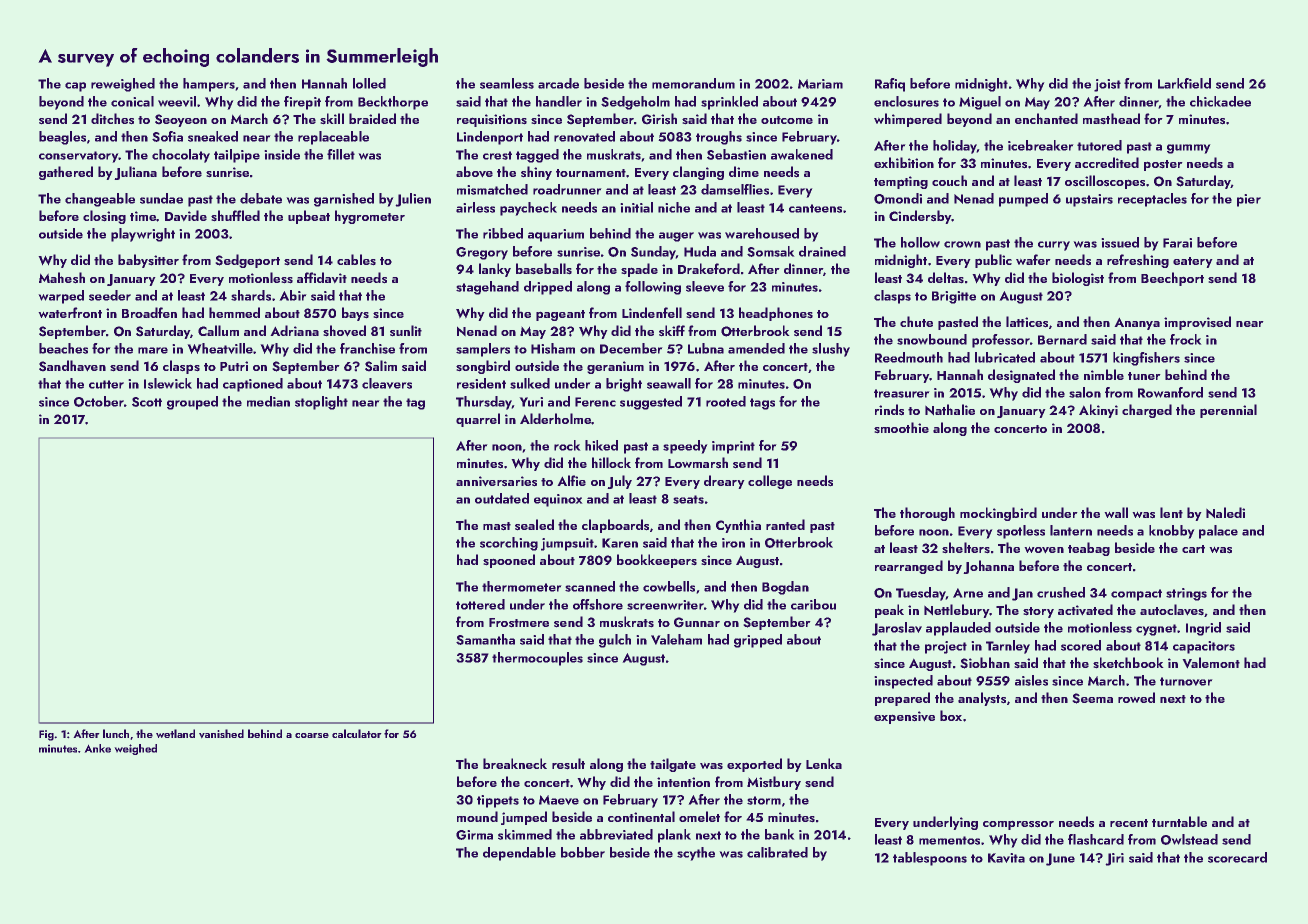 The image size is (1308, 924). Describe the element at coordinates (1107, 85) in the document. I see `joist` at that location.
